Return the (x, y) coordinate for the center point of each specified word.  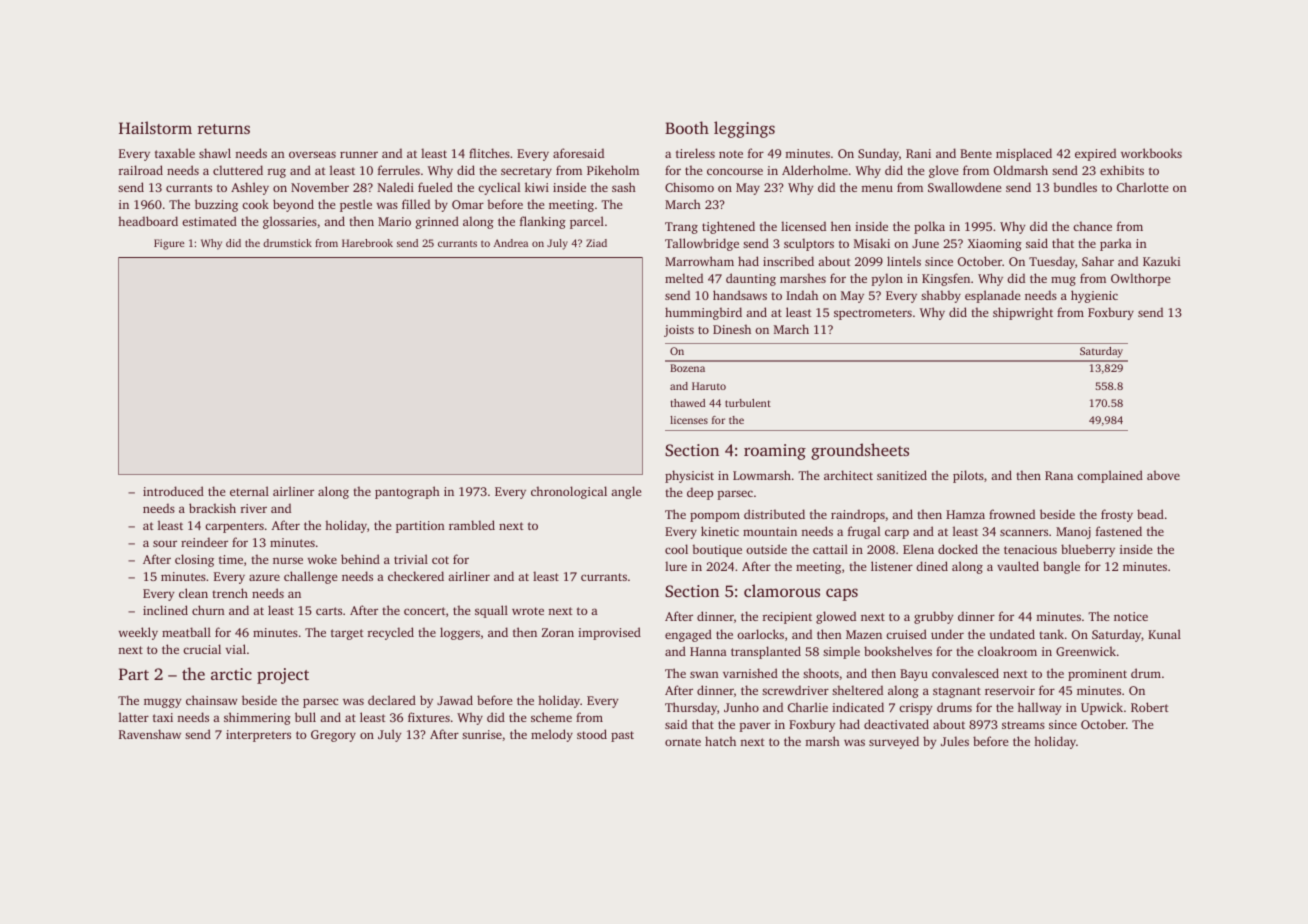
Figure (169, 244)
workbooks (1151, 153)
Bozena (687, 368)
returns (224, 129)
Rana (1059, 475)
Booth (687, 127)
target (347, 634)
